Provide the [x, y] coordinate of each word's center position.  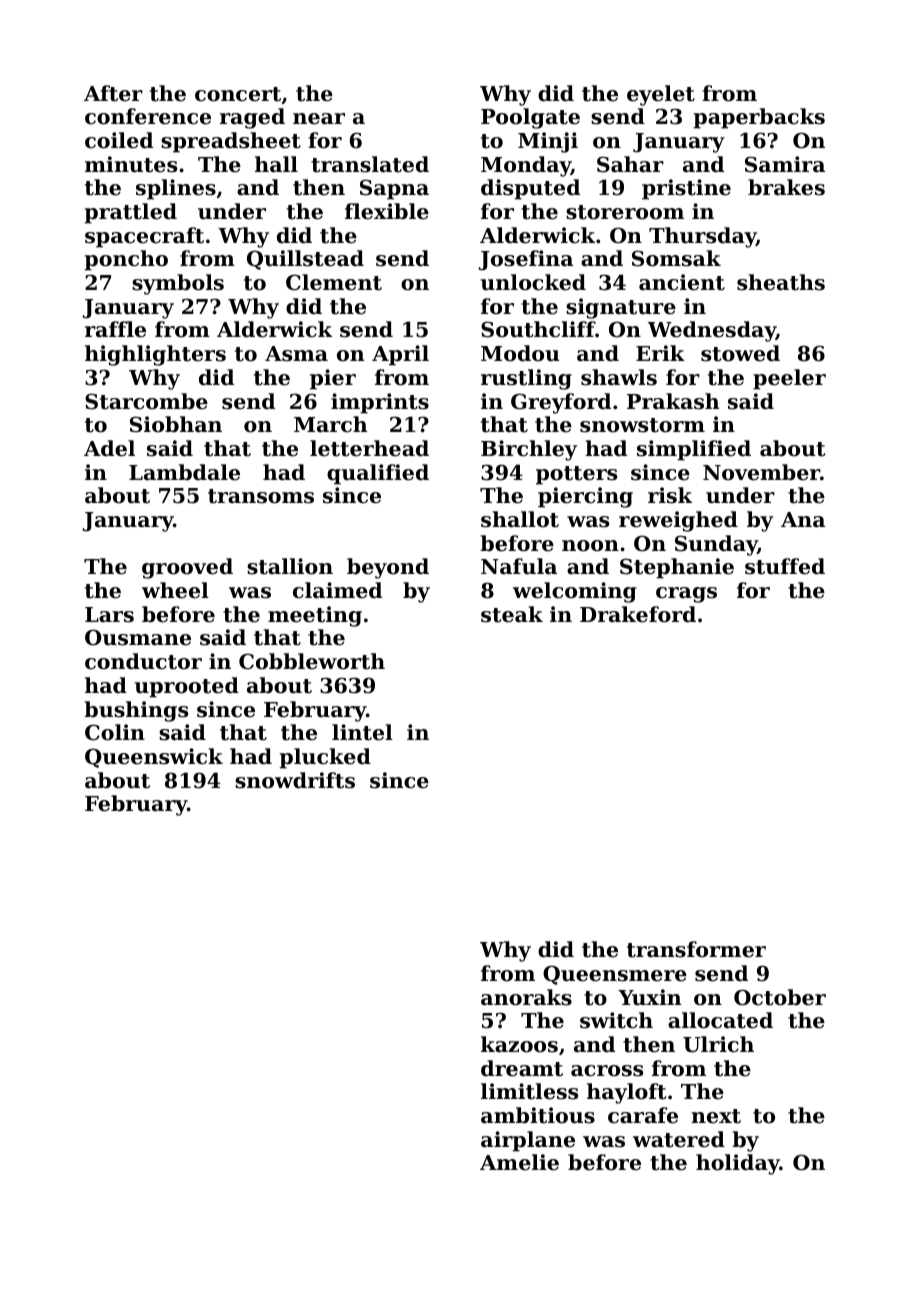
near [319, 119]
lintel [362, 732]
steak [512, 614]
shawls [619, 377]
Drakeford [638, 614]
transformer [696, 949]
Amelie [519, 1162]
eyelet [661, 95]
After [113, 93]
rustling [526, 379]
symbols [178, 284]
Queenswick [154, 758]
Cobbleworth [312, 661]
